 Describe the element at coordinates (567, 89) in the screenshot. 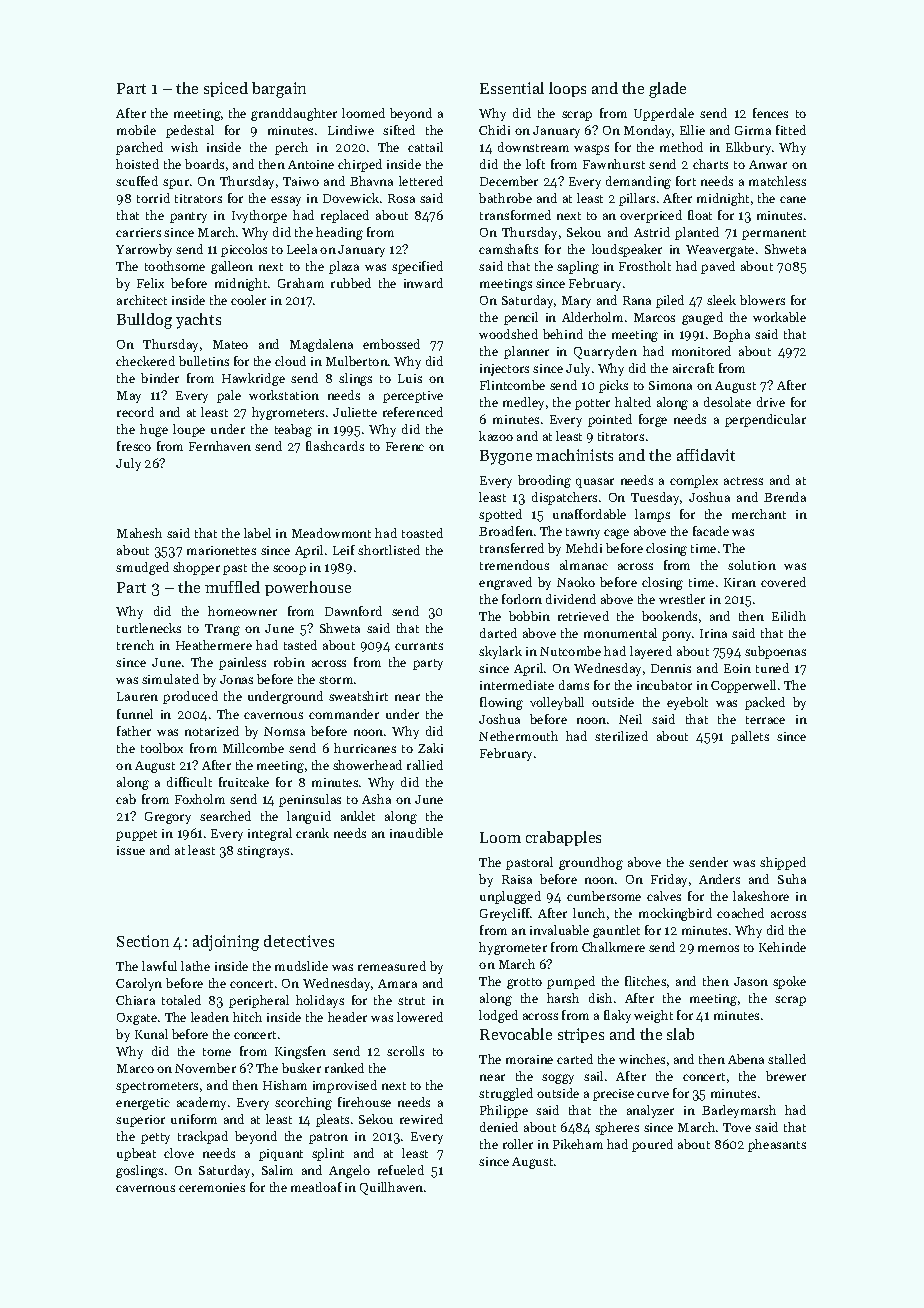

I see `loops` at that location.
